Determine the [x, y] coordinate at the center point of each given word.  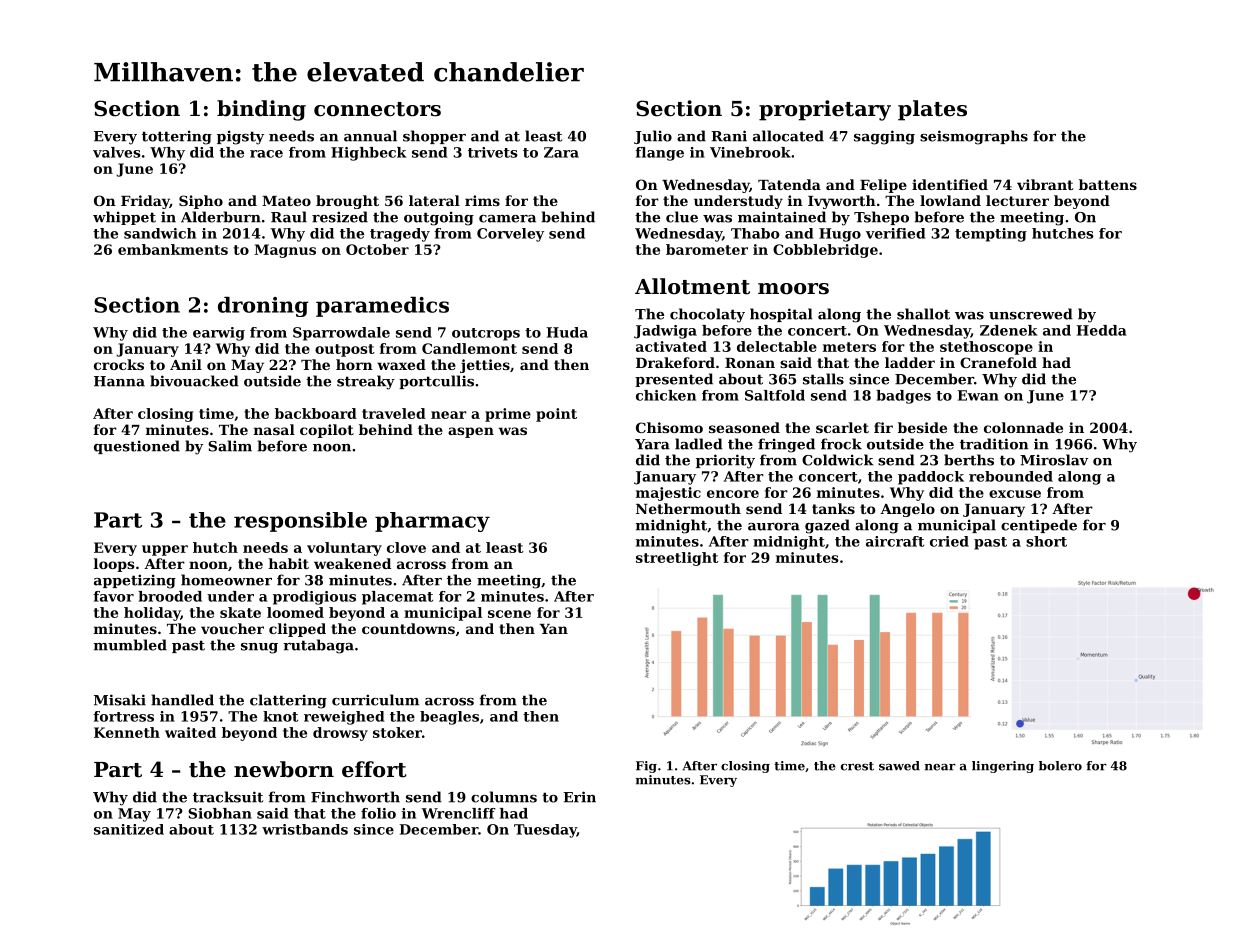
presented [674, 380]
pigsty [240, 137]
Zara [561, 152]
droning [263, 307]
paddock [931, 478]
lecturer [1017, 200]
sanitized [129, 829]
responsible [300, 522]
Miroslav [1054, 460]
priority [725, 461]
